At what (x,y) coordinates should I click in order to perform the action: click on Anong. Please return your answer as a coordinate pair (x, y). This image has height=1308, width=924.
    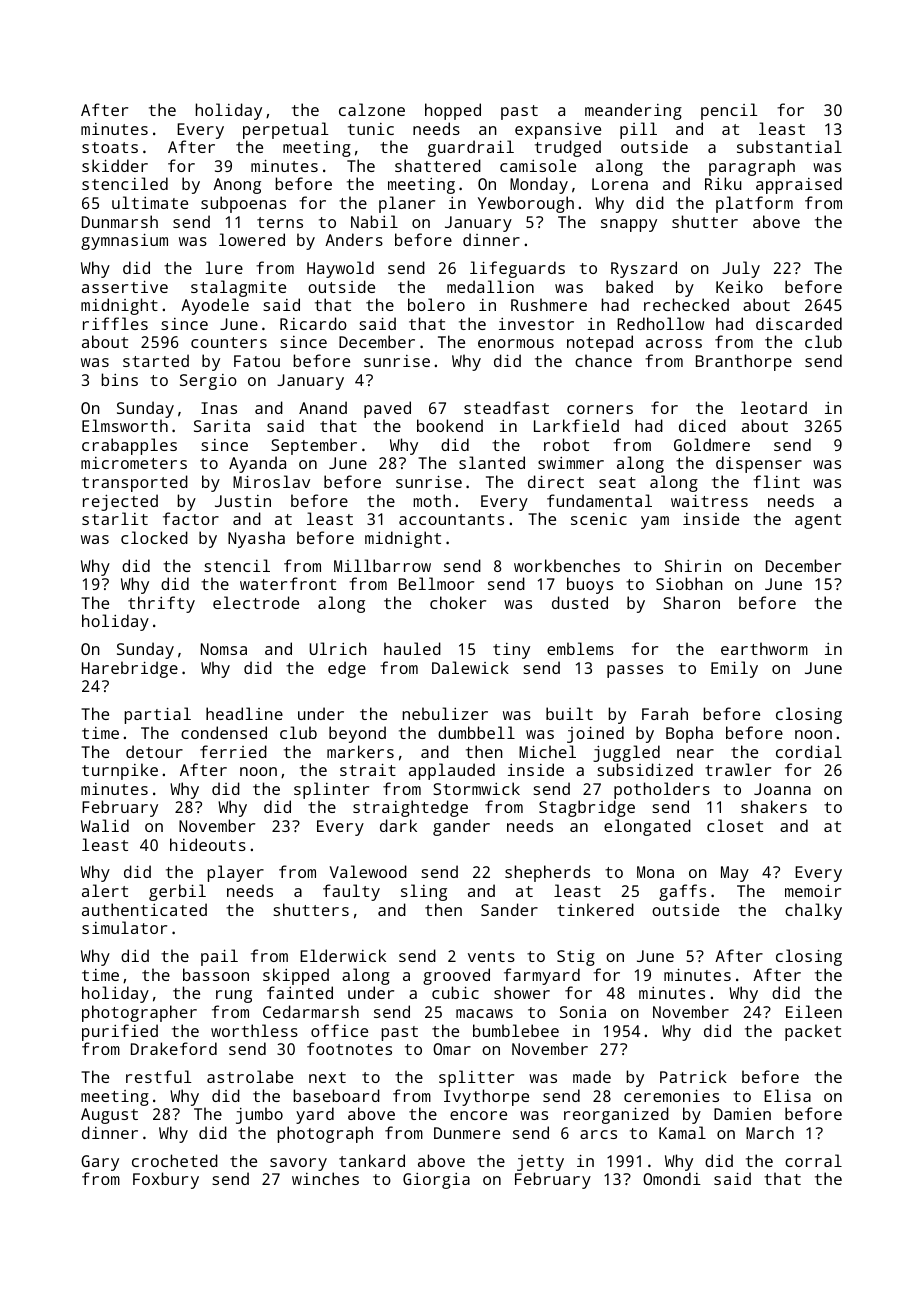
    Looking at the image, I should click on (237, 186).
